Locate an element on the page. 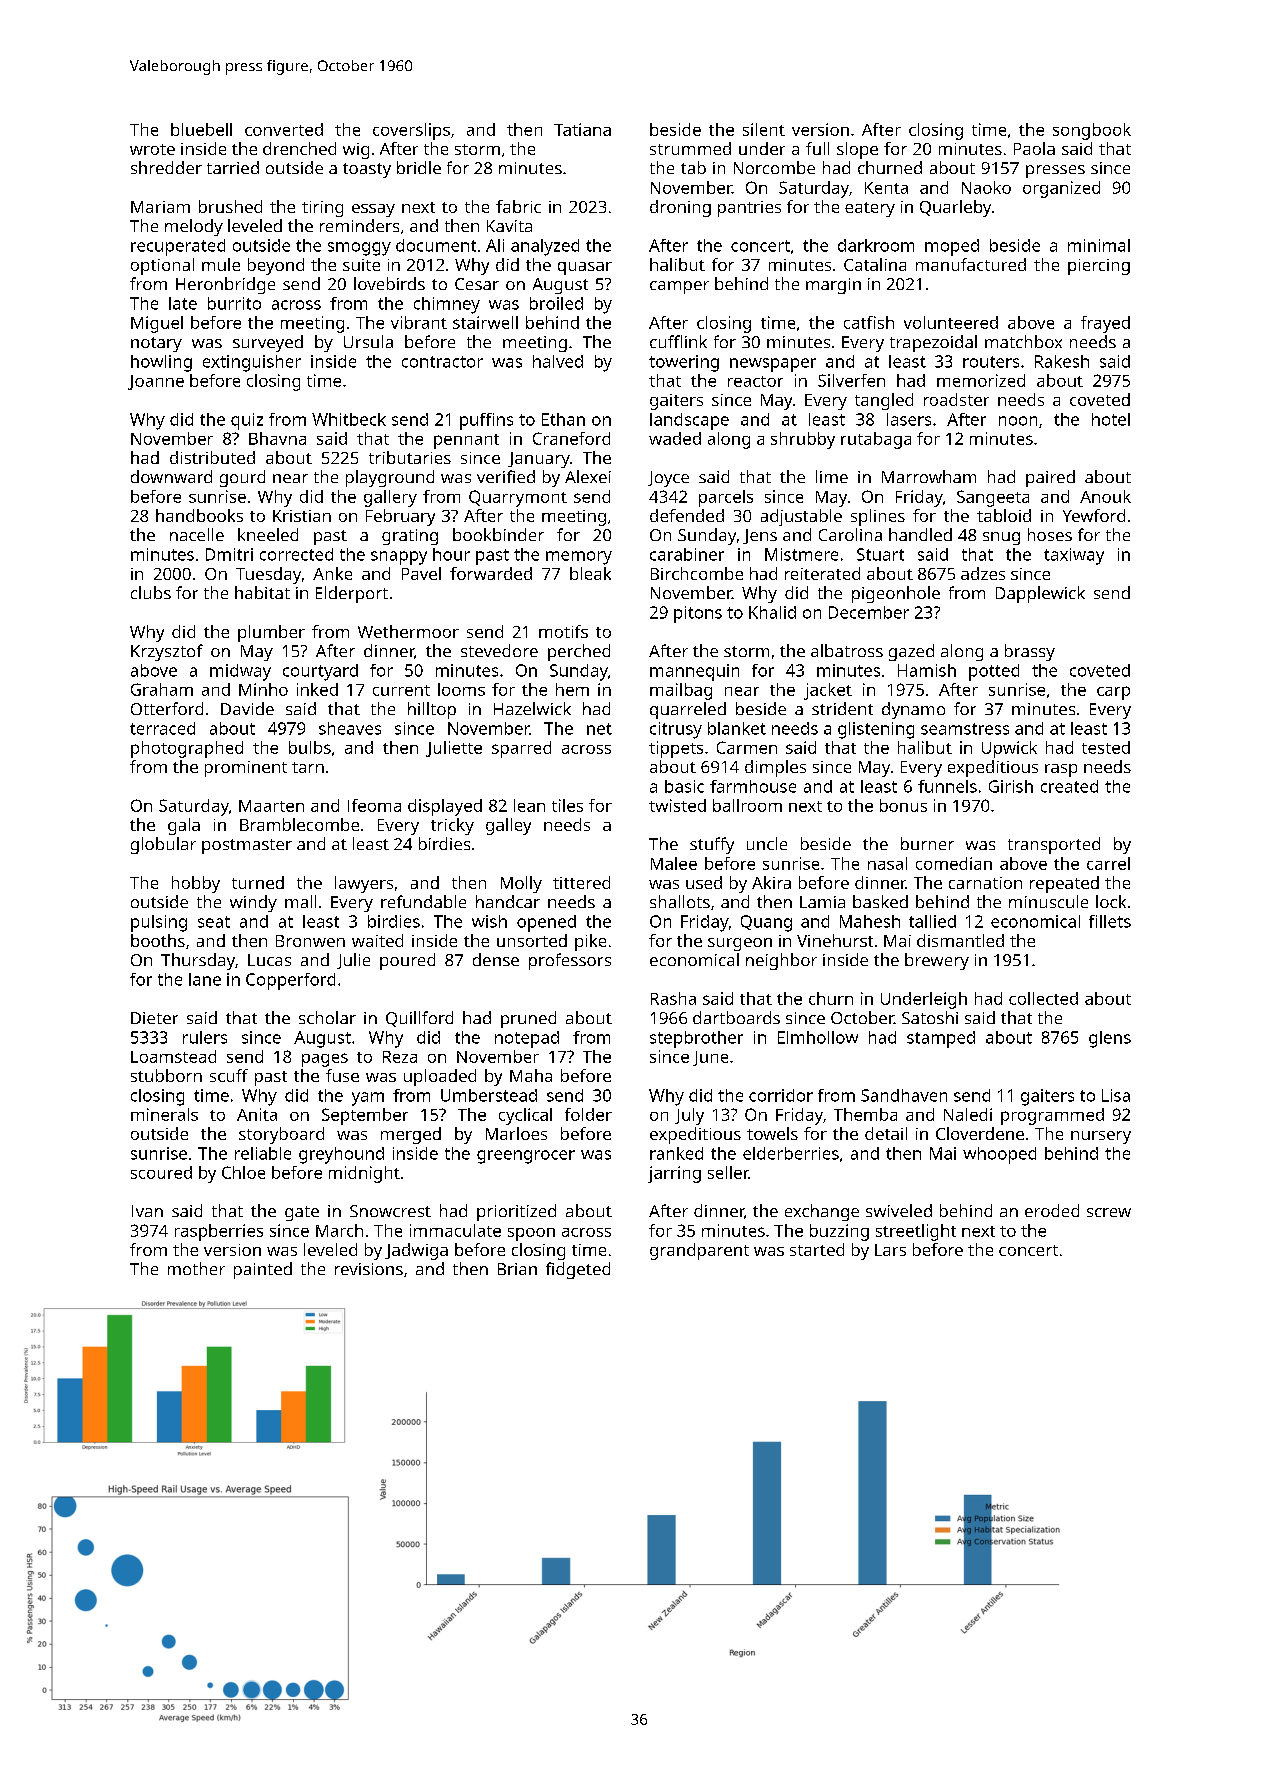 Image resolution: width=1261 pixels, height=1783 pixels. songbook is located at coordinates (1092, 131).
